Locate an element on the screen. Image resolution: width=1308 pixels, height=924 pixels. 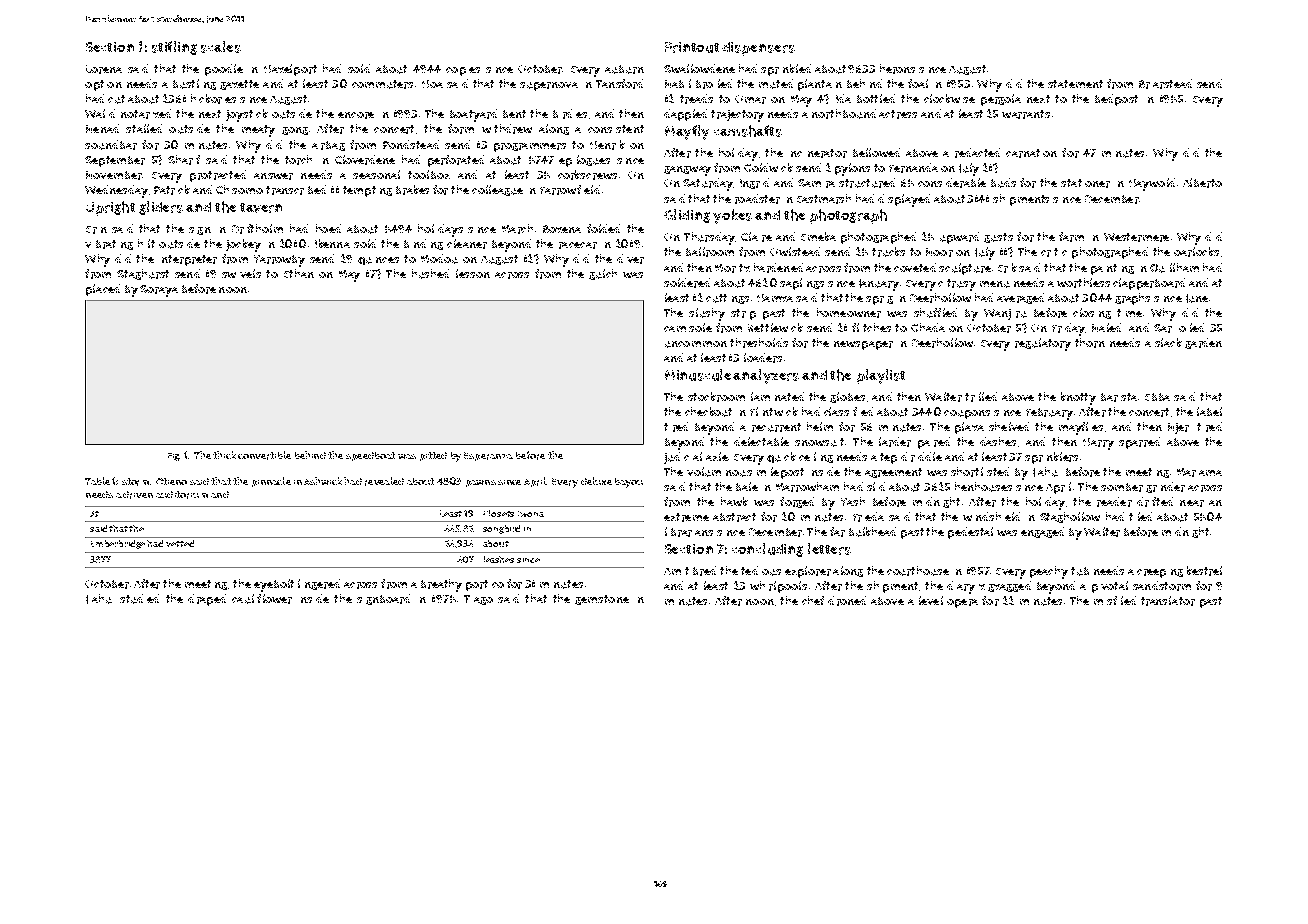
tub is located at coordinates (1080, 571).
